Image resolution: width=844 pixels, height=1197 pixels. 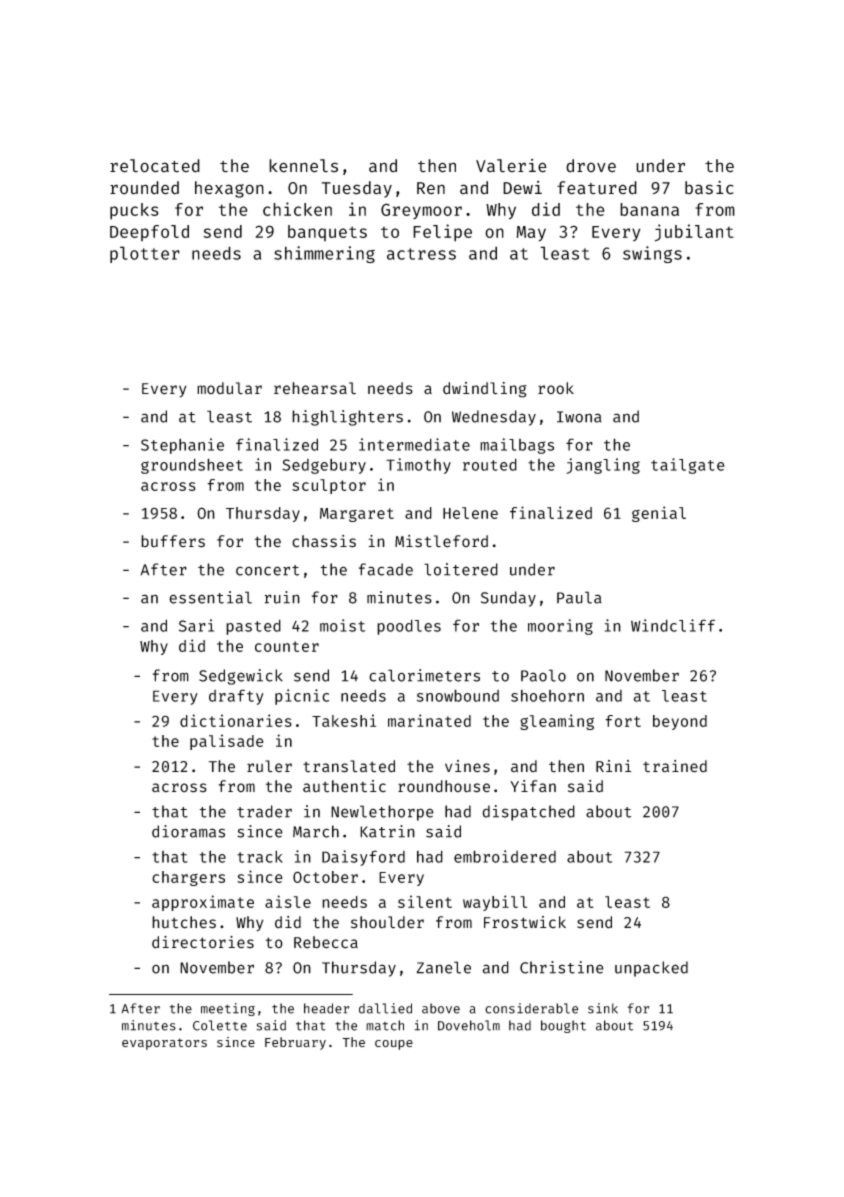 I want to click on sink, so click(x=603, y=1008).
